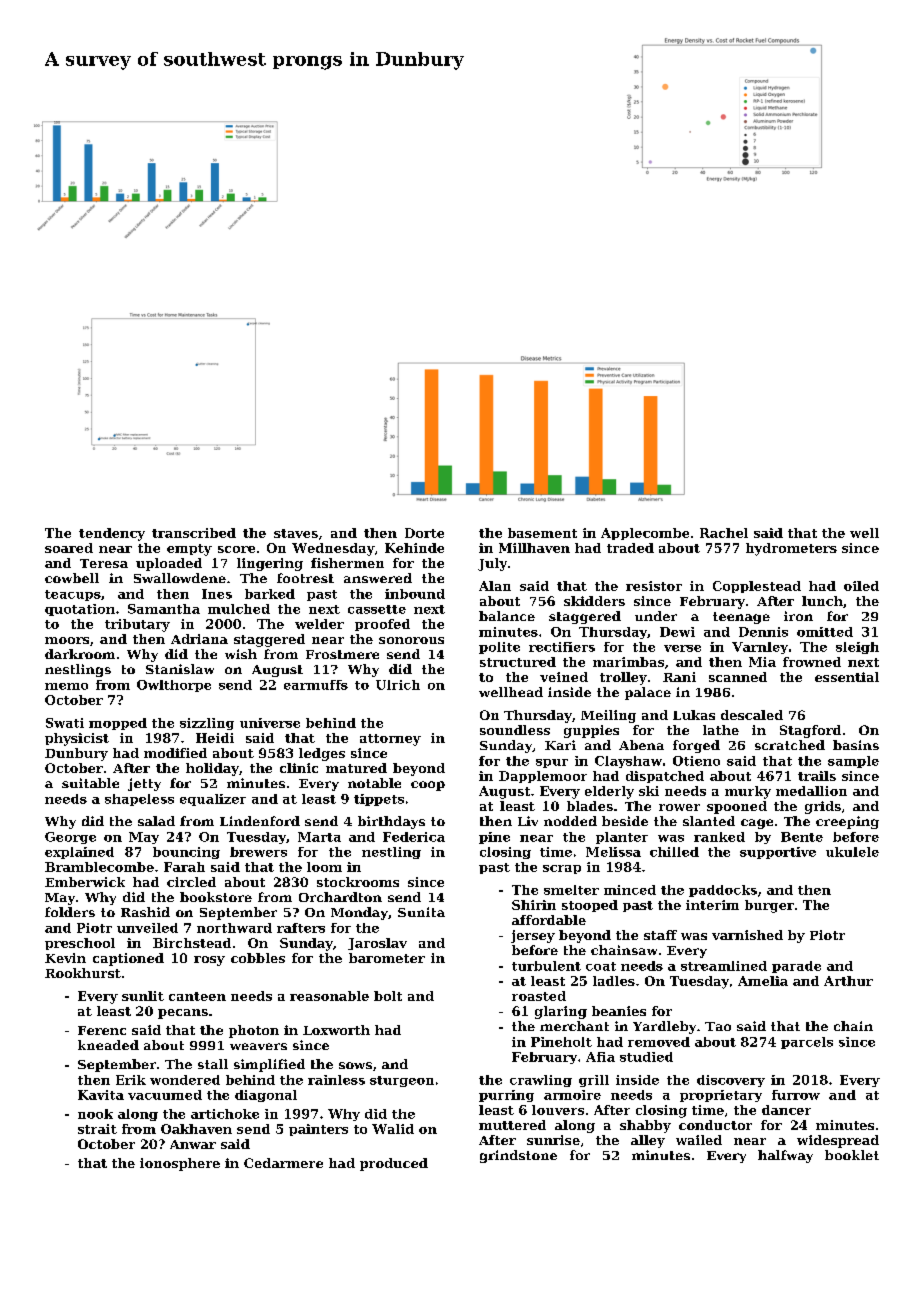 Image resolution: width=924 pixels, height=1314 pixels. Describe the element at coordinates (724, 533) in the document. I see `Rachel` at that location.
